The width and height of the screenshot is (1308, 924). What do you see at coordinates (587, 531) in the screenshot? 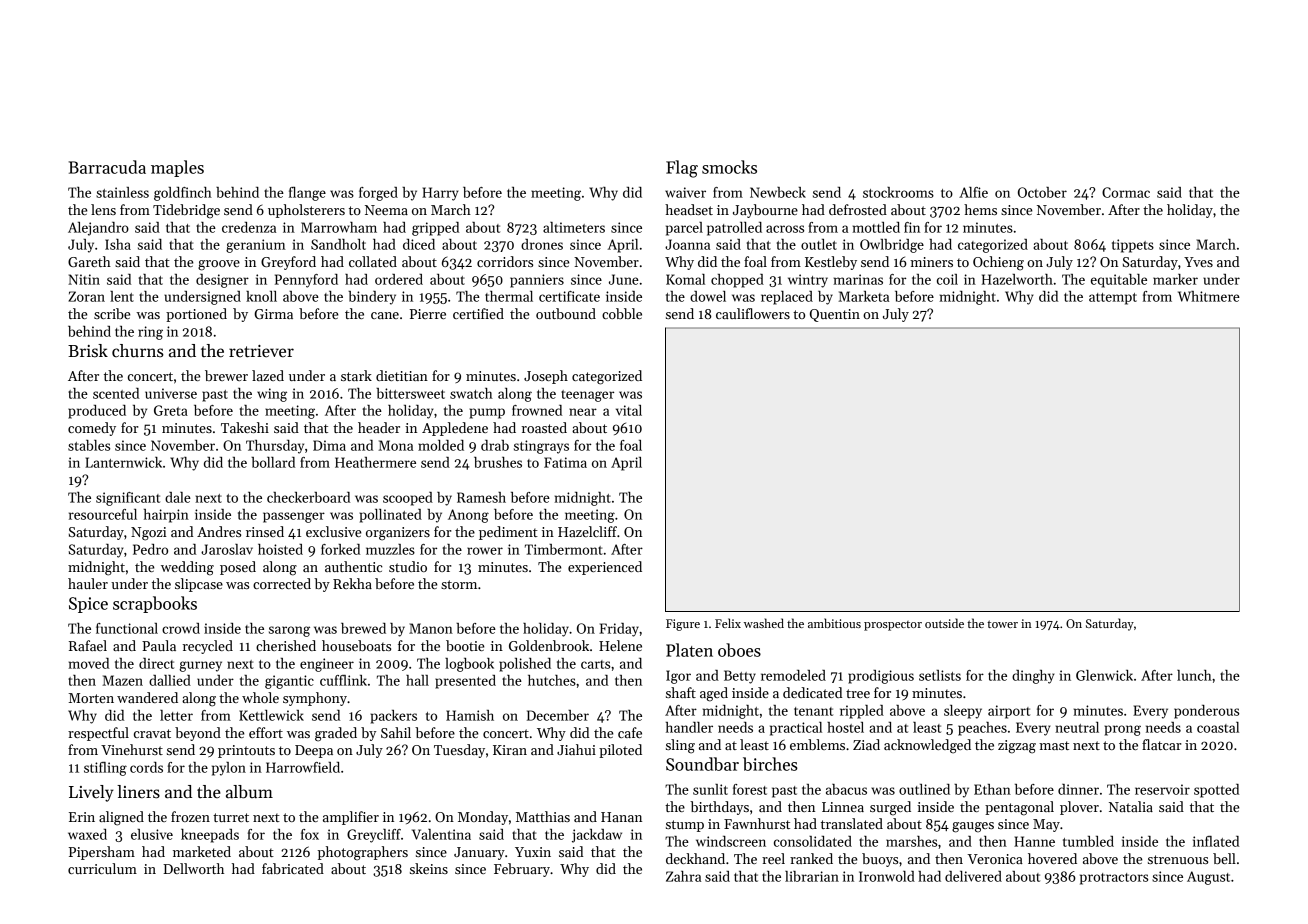
I see `Hazelcliff` at bounding box center [587, 531].
